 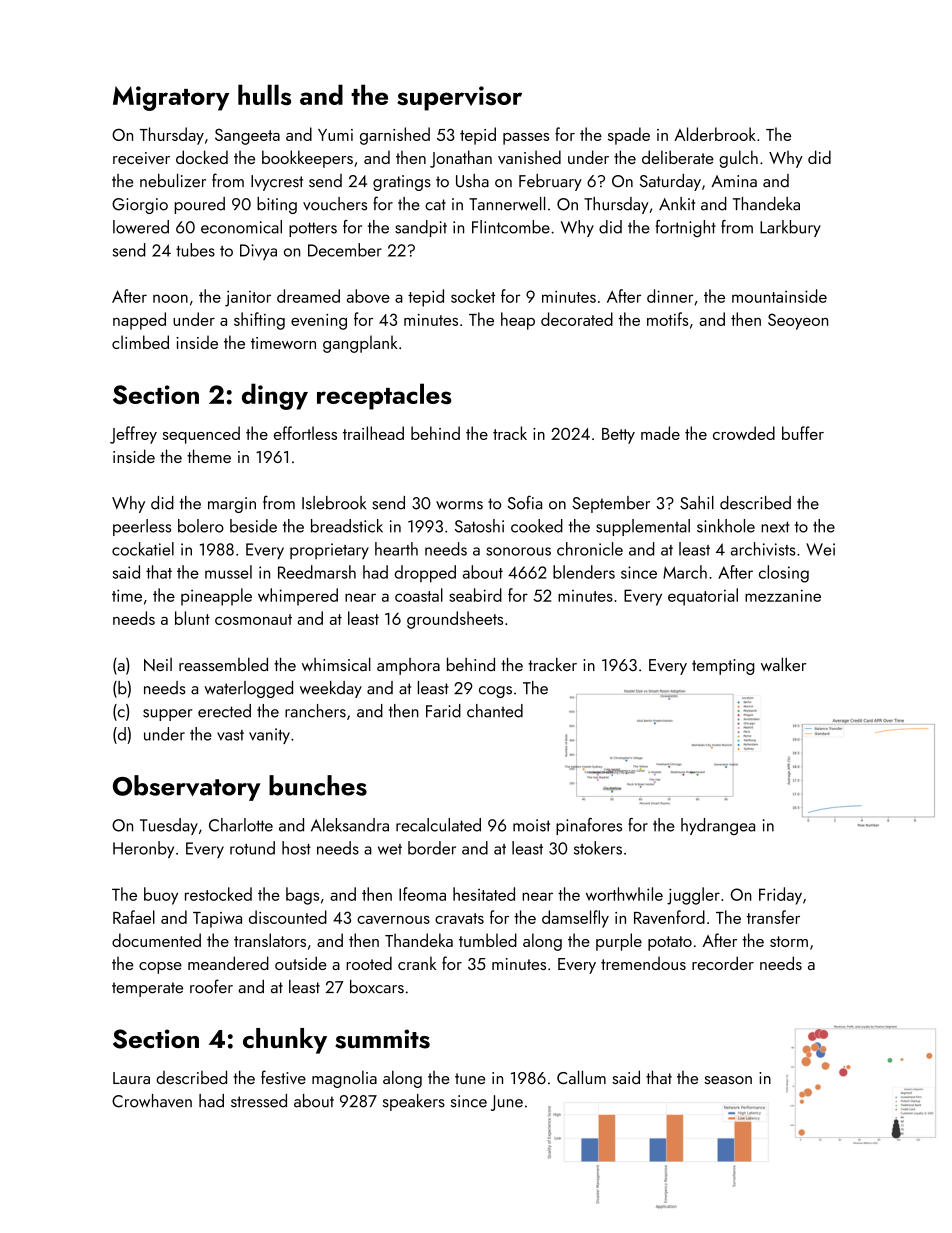 What do you see at coordinates (259, 321) in the image?
I see `shifting` at bounding box center [259, 321].
